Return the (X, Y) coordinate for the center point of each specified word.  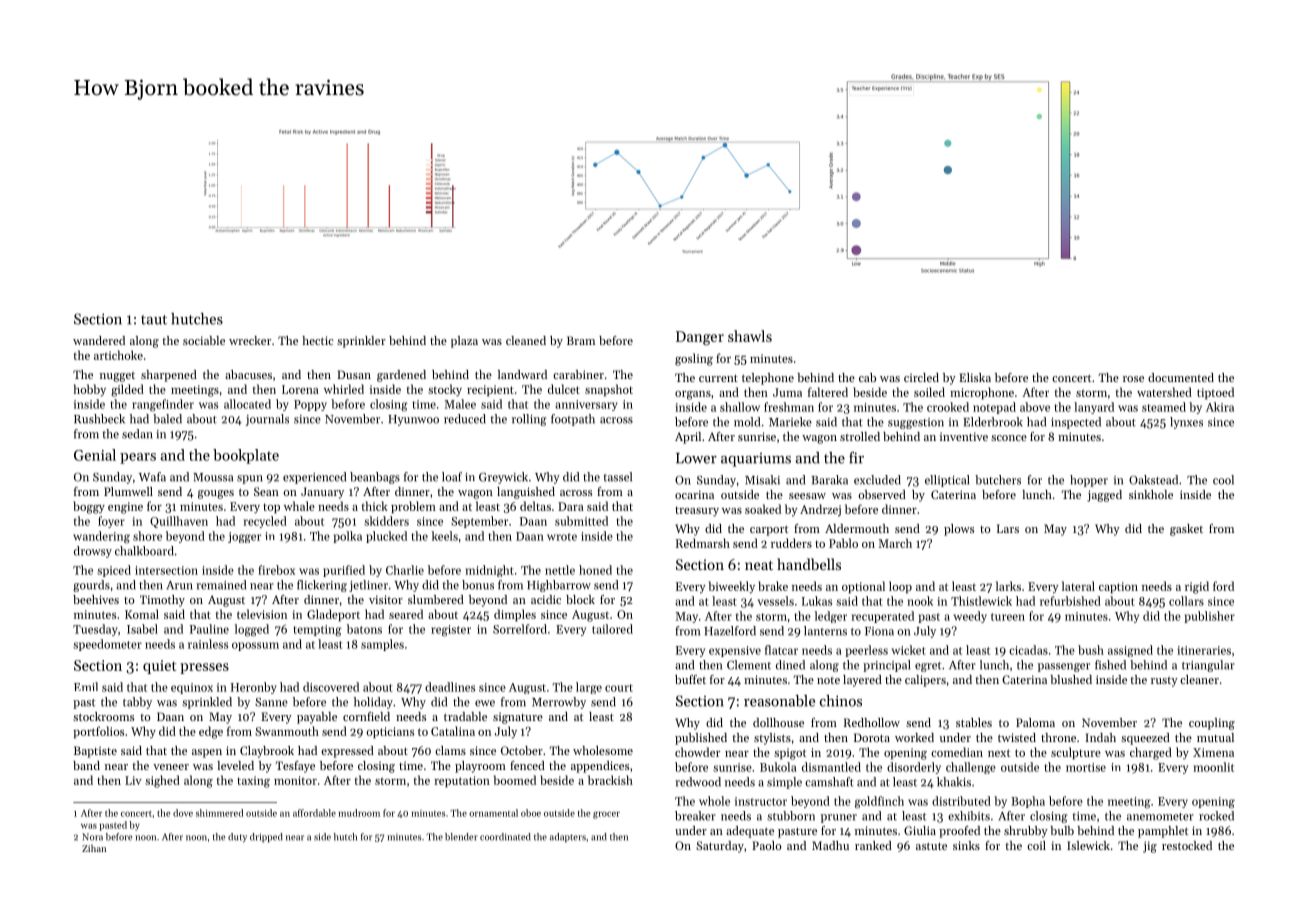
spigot (790, 754)
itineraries (1204, 650)
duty (237, 838)
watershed (1164, 392)
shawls (750, 336)
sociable (204, 340)
